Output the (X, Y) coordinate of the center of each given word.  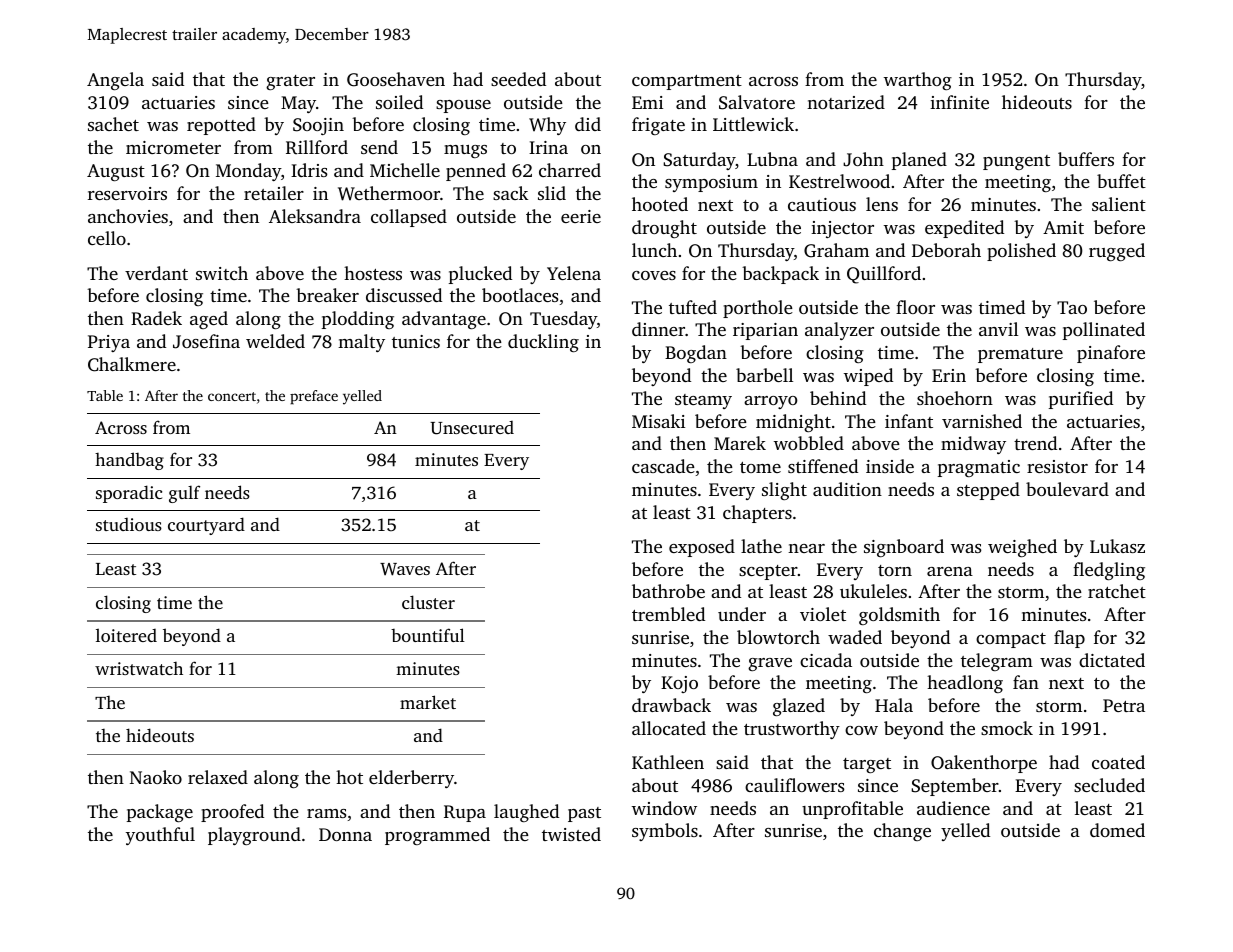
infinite (959, 102)
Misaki (658, 421)
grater (290, 82)
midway (973, 445)
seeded (518, 79)
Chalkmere (132, 364)
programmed (437, 836)
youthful (160, 836)
